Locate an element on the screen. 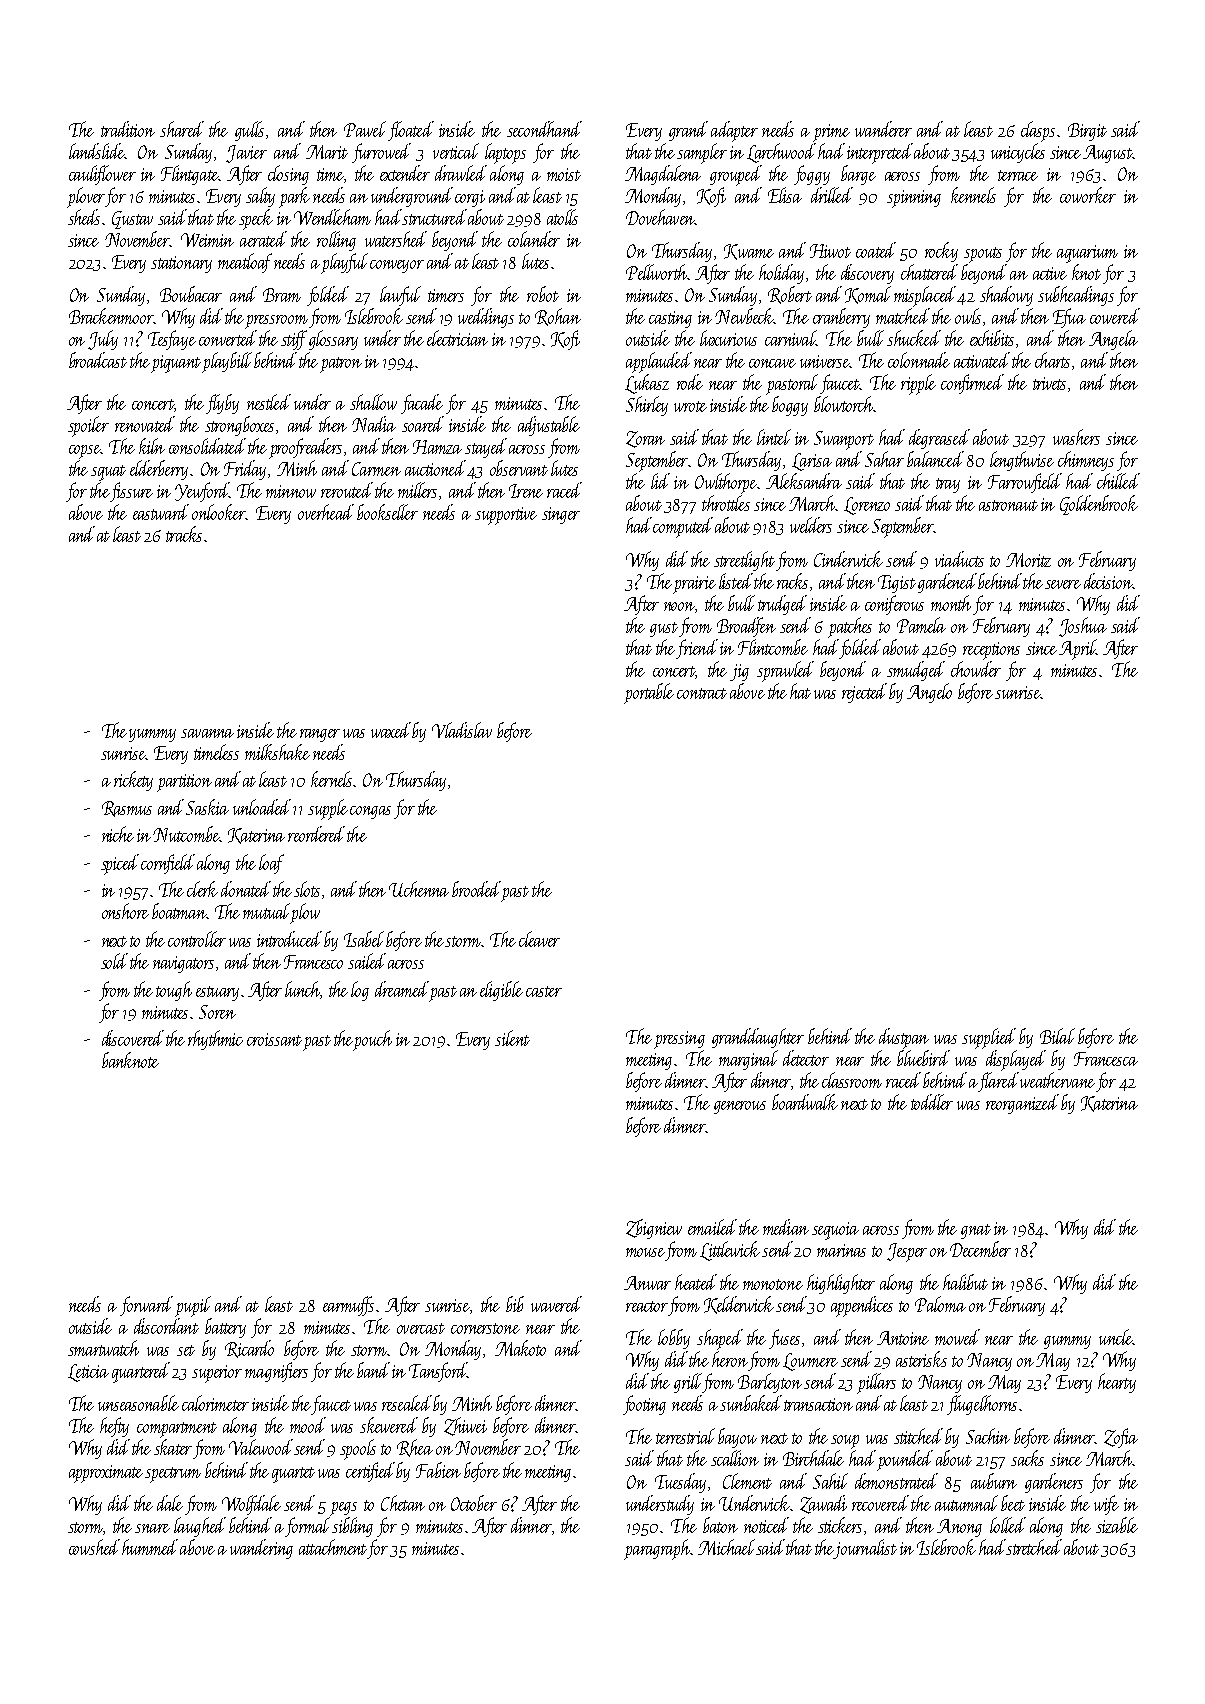 Image resolution: width=1205 pixels, height=1704 pixels. gnat is located at coordinates (976, 1231).
